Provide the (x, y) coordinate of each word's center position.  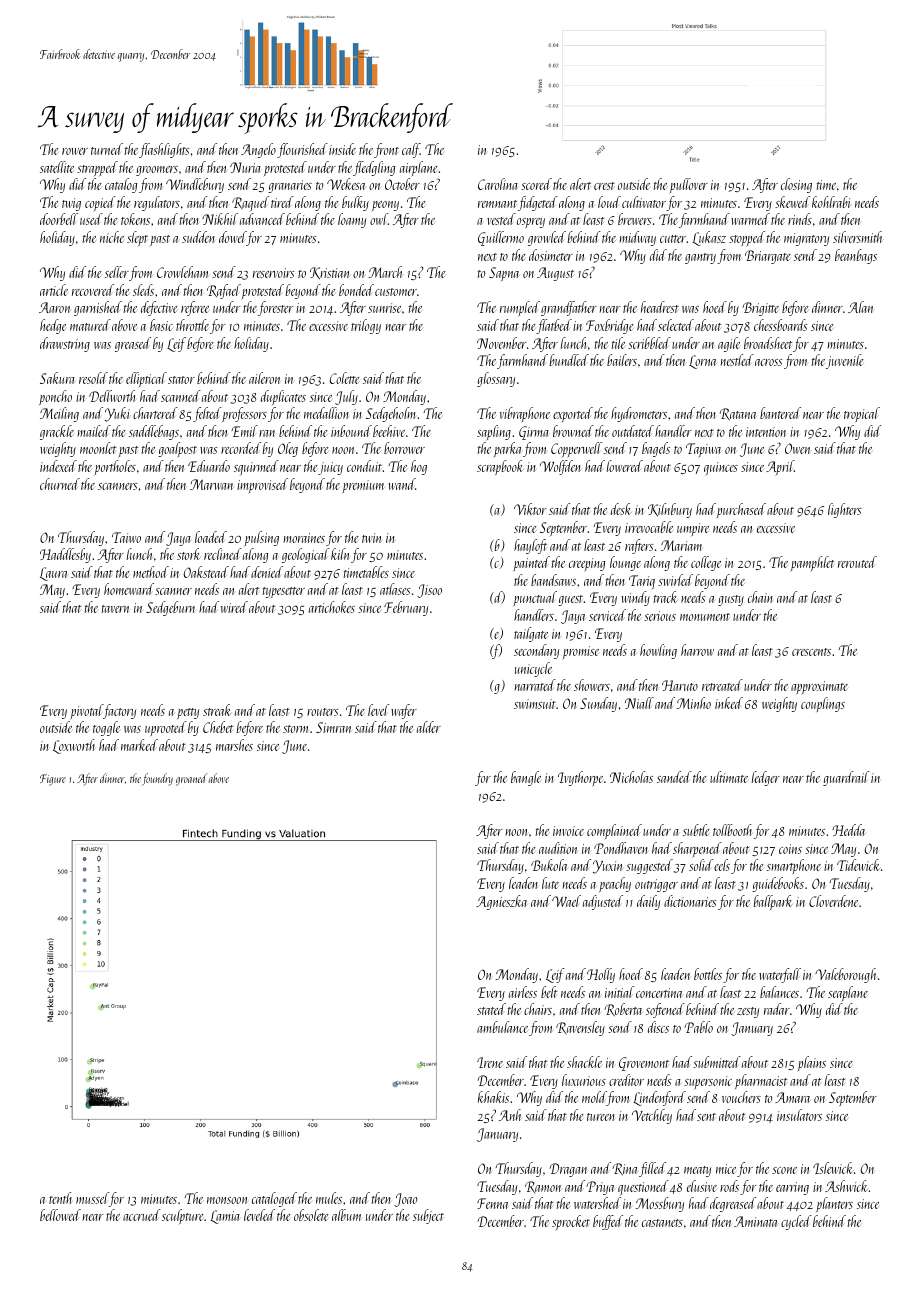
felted (207, 414)
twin (371, 538)
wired (234, 607)
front (386, 150)
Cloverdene (833, 901)
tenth (60, 1198)
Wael (566, 901)
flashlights (164, 150)
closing (796, 185)
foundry (157, 779)
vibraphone (525, 414)
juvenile (845, 361)
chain (760, 597)
